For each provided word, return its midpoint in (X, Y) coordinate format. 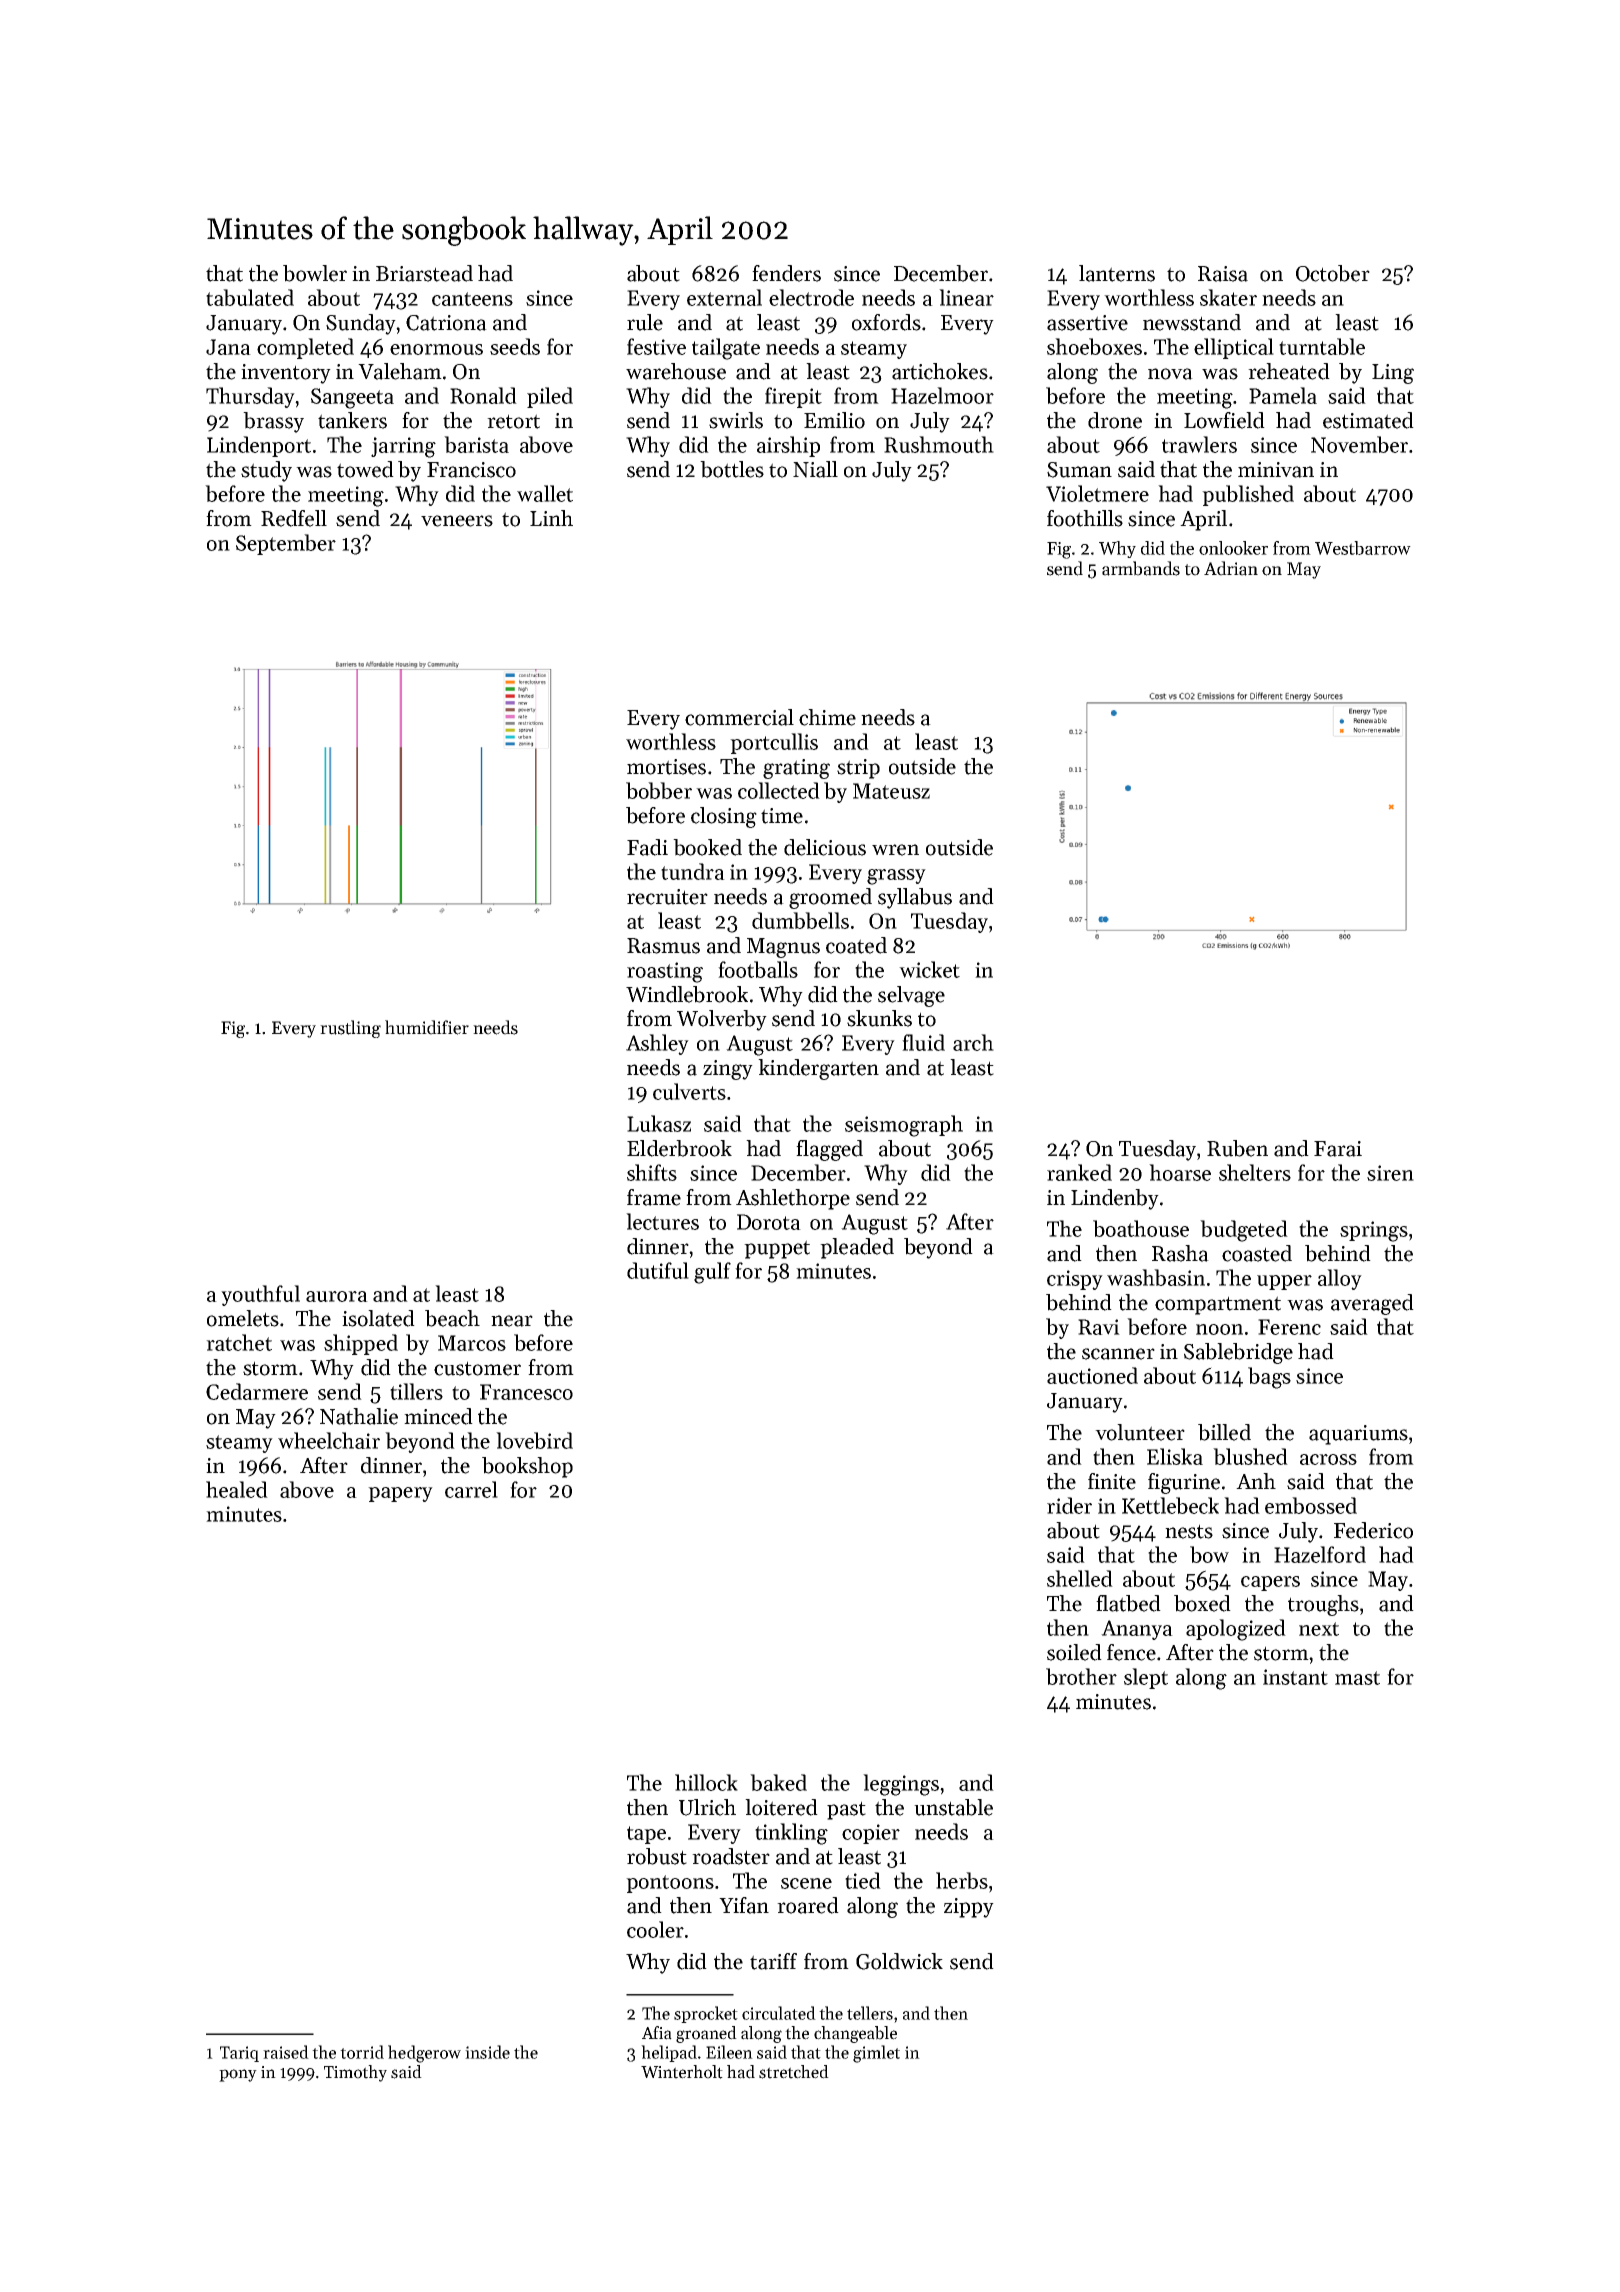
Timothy (355, 2073)
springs (1374, 1231)
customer (477, 1368)
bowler (315, 273)
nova (1170, 374)
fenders (786, 273)
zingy (728, 1070)
